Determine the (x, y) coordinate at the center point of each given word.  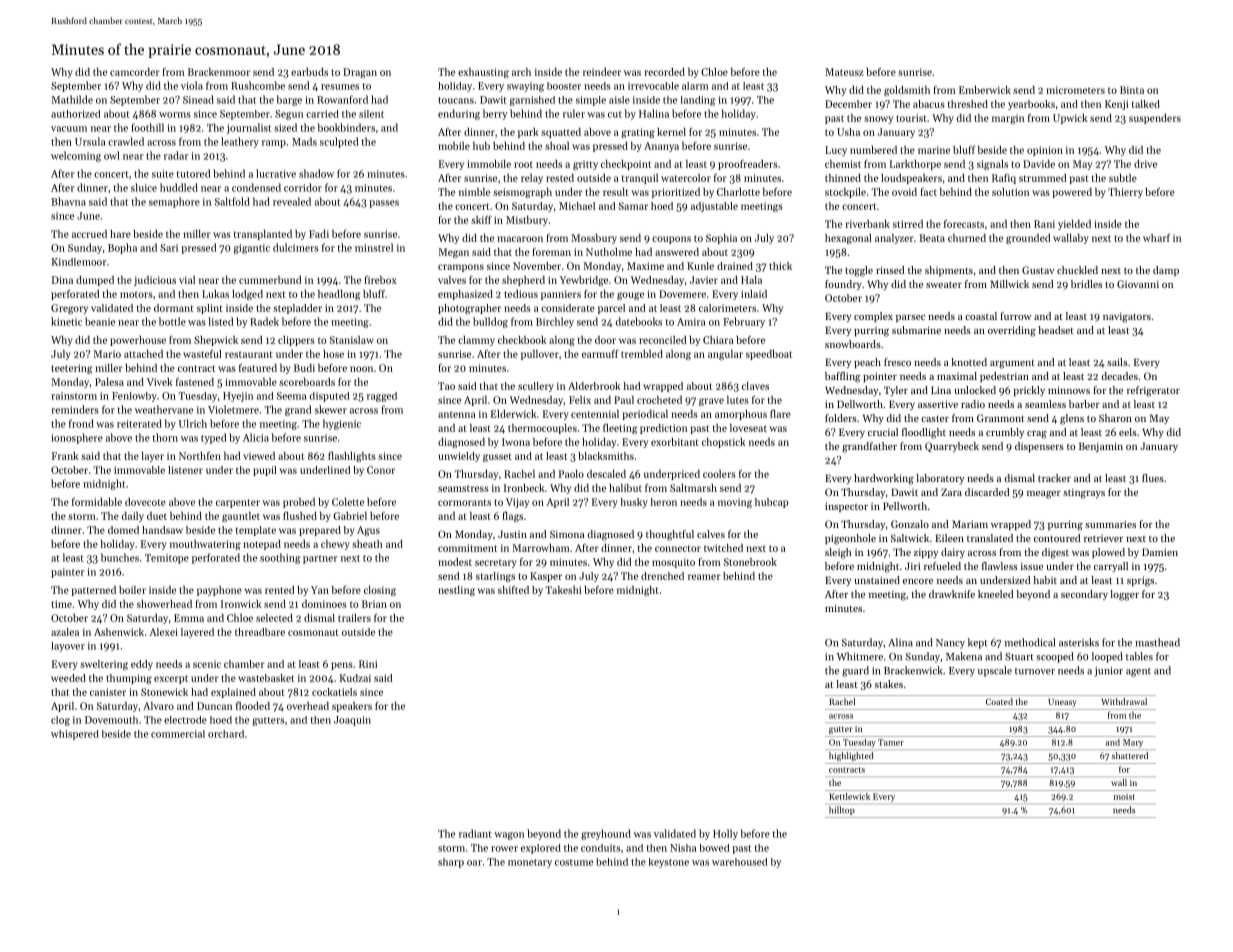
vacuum (69, 129)
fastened (195, 382)
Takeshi (564, 590)
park (528, 133)
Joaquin (352, 721)
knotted (969, 362)
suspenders (1155, 119)
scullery (536, 387)
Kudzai (355, 678)
